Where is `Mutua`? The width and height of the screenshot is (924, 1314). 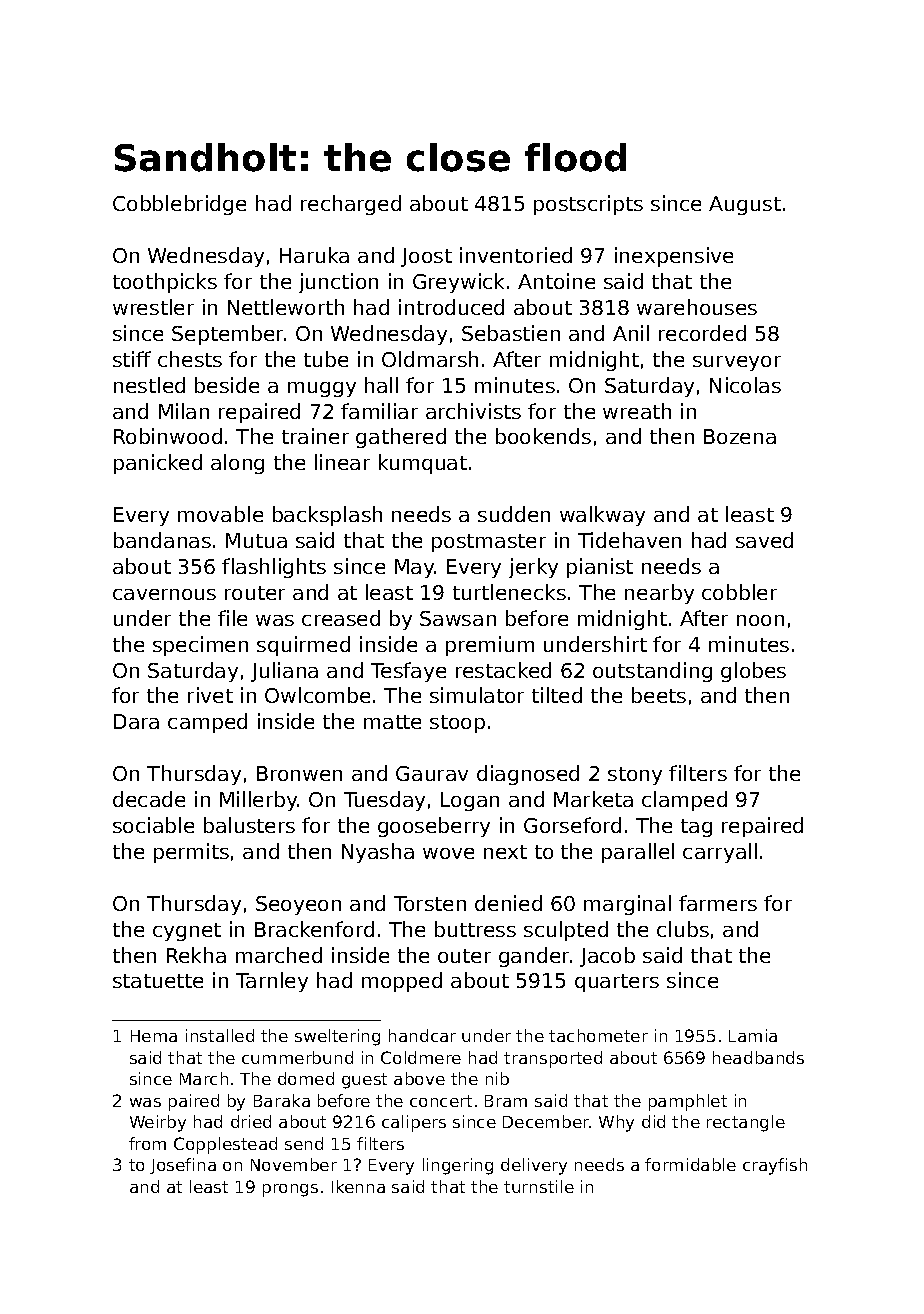 Mutua is located at coordinates (256, 540).
